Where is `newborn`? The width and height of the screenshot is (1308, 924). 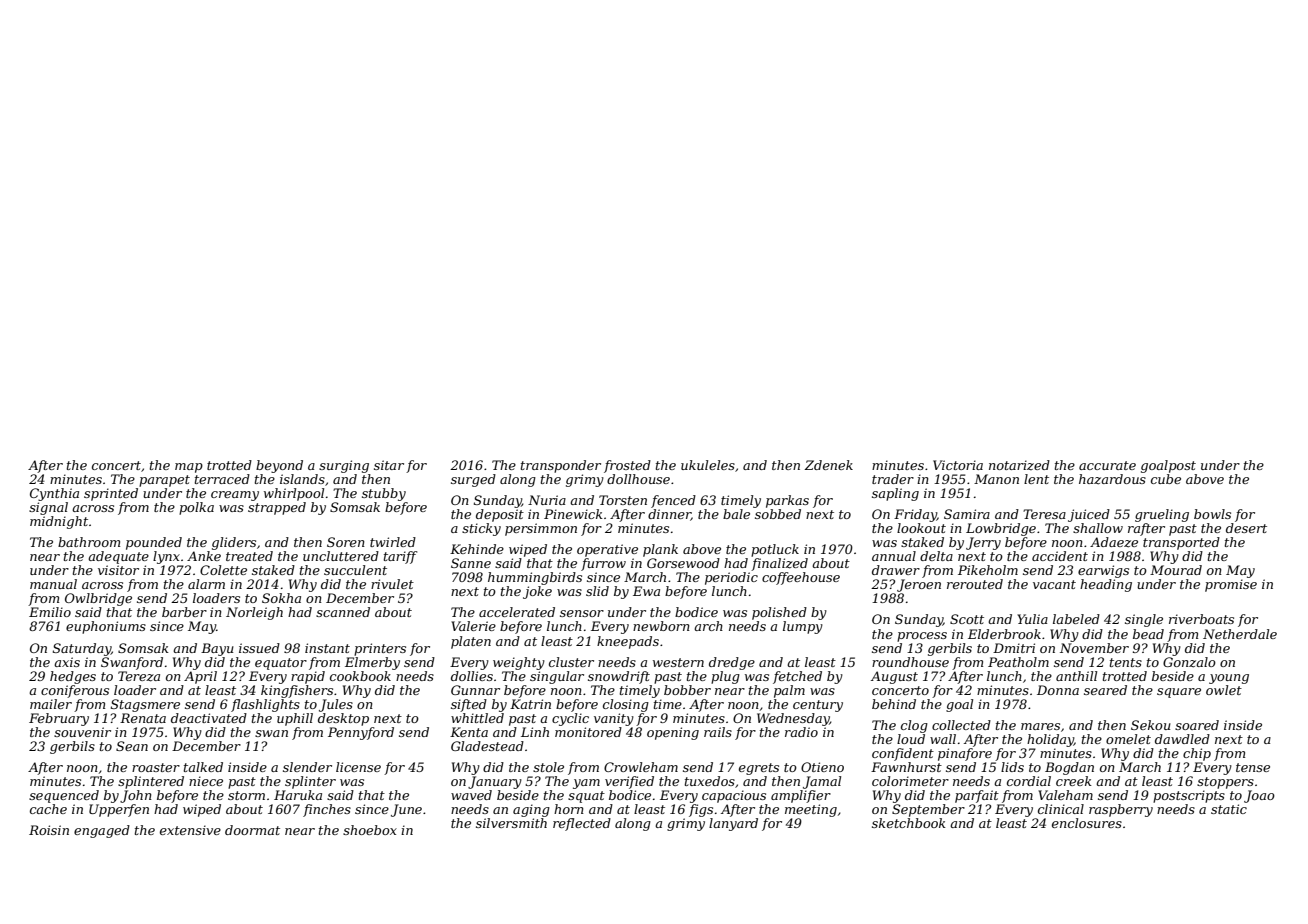 newborn is located at coordinates (661, 626).
